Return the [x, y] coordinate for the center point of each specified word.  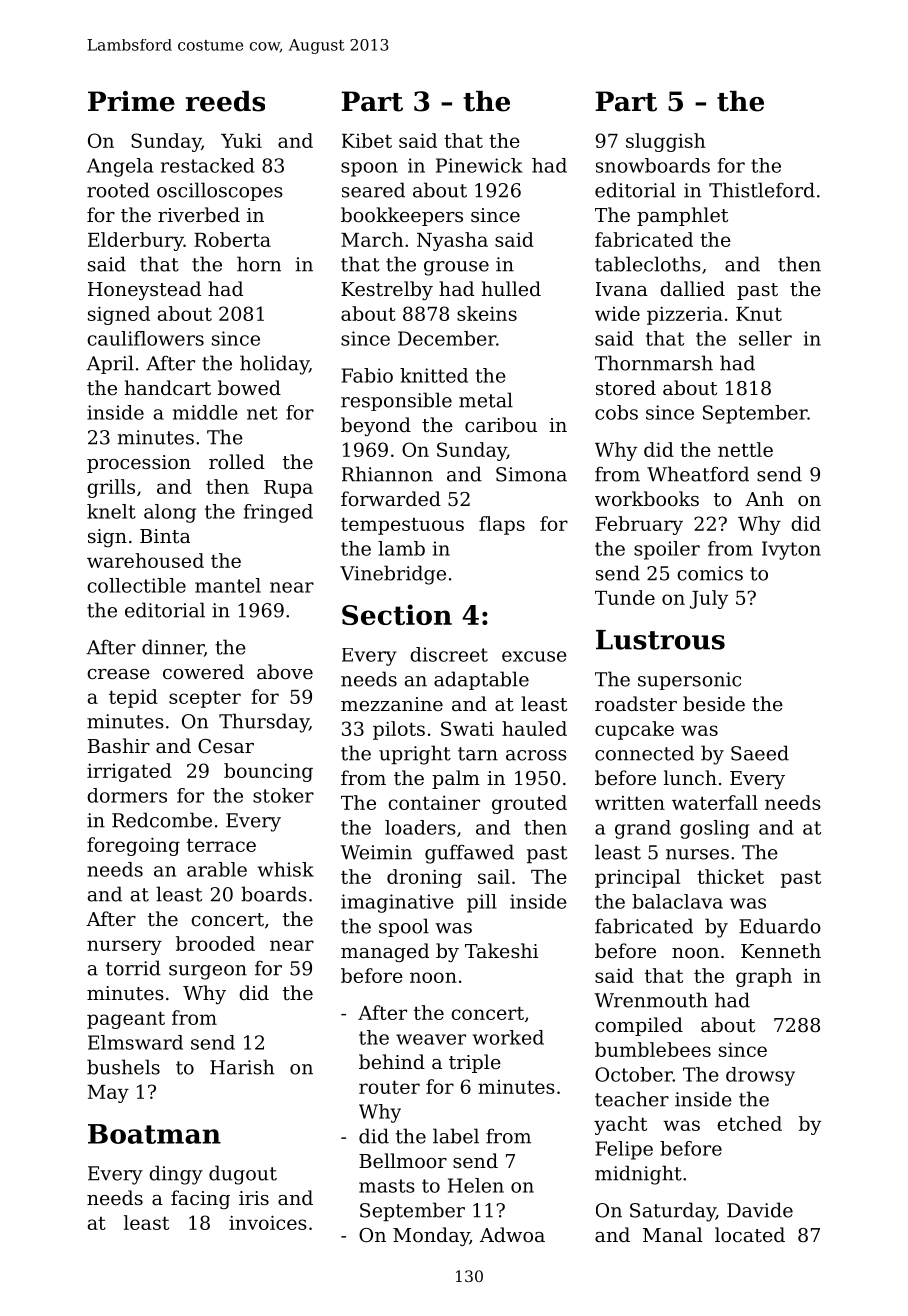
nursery [124, 947]
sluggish [665, 142]
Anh [764, 498]
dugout [243, 1175]
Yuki [241, 140]
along [170, 513]
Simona [531, 474]
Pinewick [479, 165]
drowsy [760, 1076]
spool [404, 927]
